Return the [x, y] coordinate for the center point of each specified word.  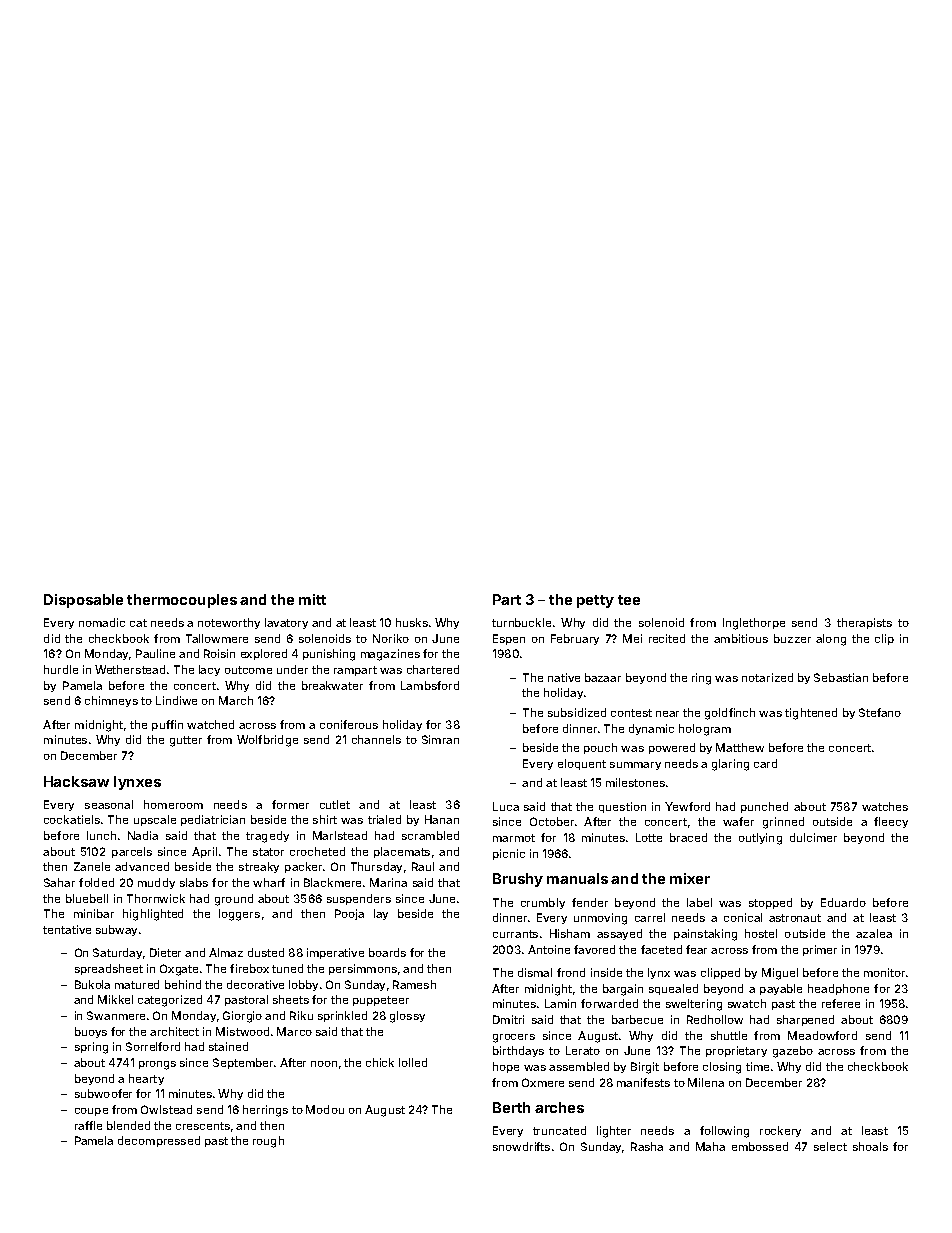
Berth [511, 1107]
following [724, 1132]
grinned [783, 823]
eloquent [582, 764]
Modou [325, 1109]
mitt [312, 599]
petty [595, 601]
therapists [864, 623]
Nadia [143, 835]
